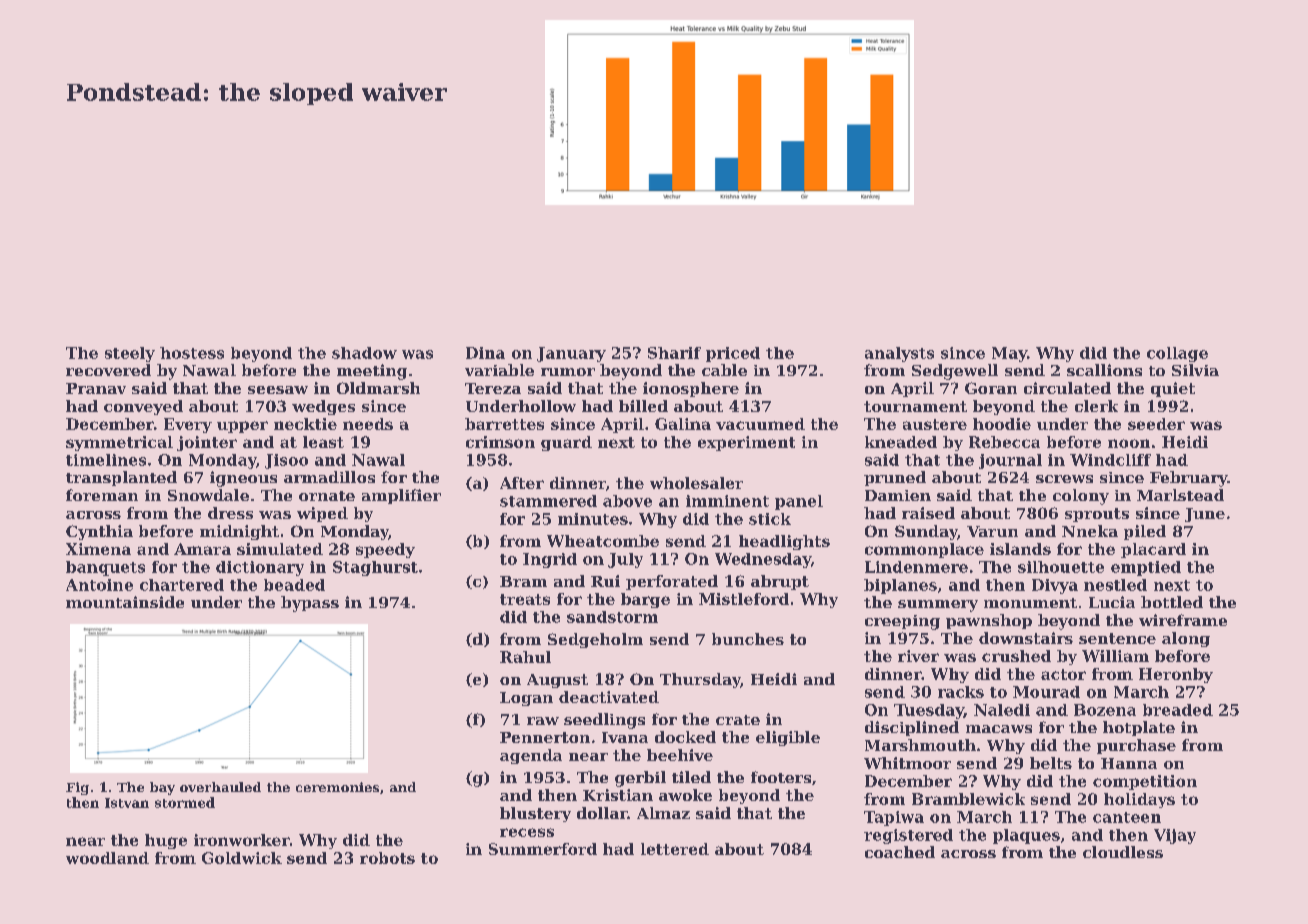 The height and width of the screenshot is (924, 1308). What do you see at coordinates (1016, 656) in the screenshot?
I see `crushed` at bounding box center [1016, 656].
